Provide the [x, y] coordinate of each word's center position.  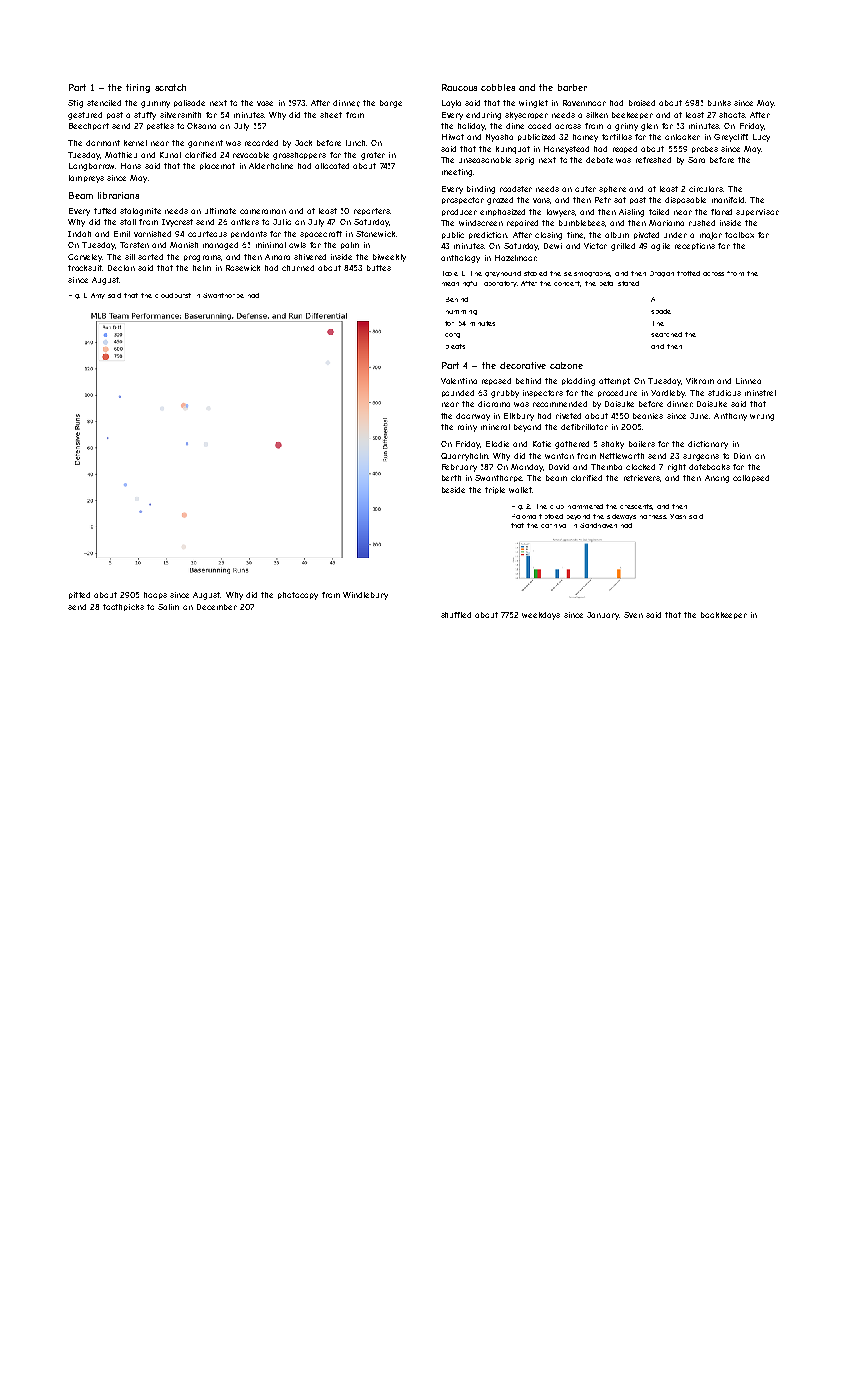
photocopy [298, 596]
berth [451, 478]
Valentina [459, 381]
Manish [184, 245]
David [559, 467]
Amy [98, 296]
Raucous [459, 87]
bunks [719, 103]
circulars [706, 189]
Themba [606, 467]
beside [453, 490]
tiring [138, 88]
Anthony [730, 417]
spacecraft [321, 234]
